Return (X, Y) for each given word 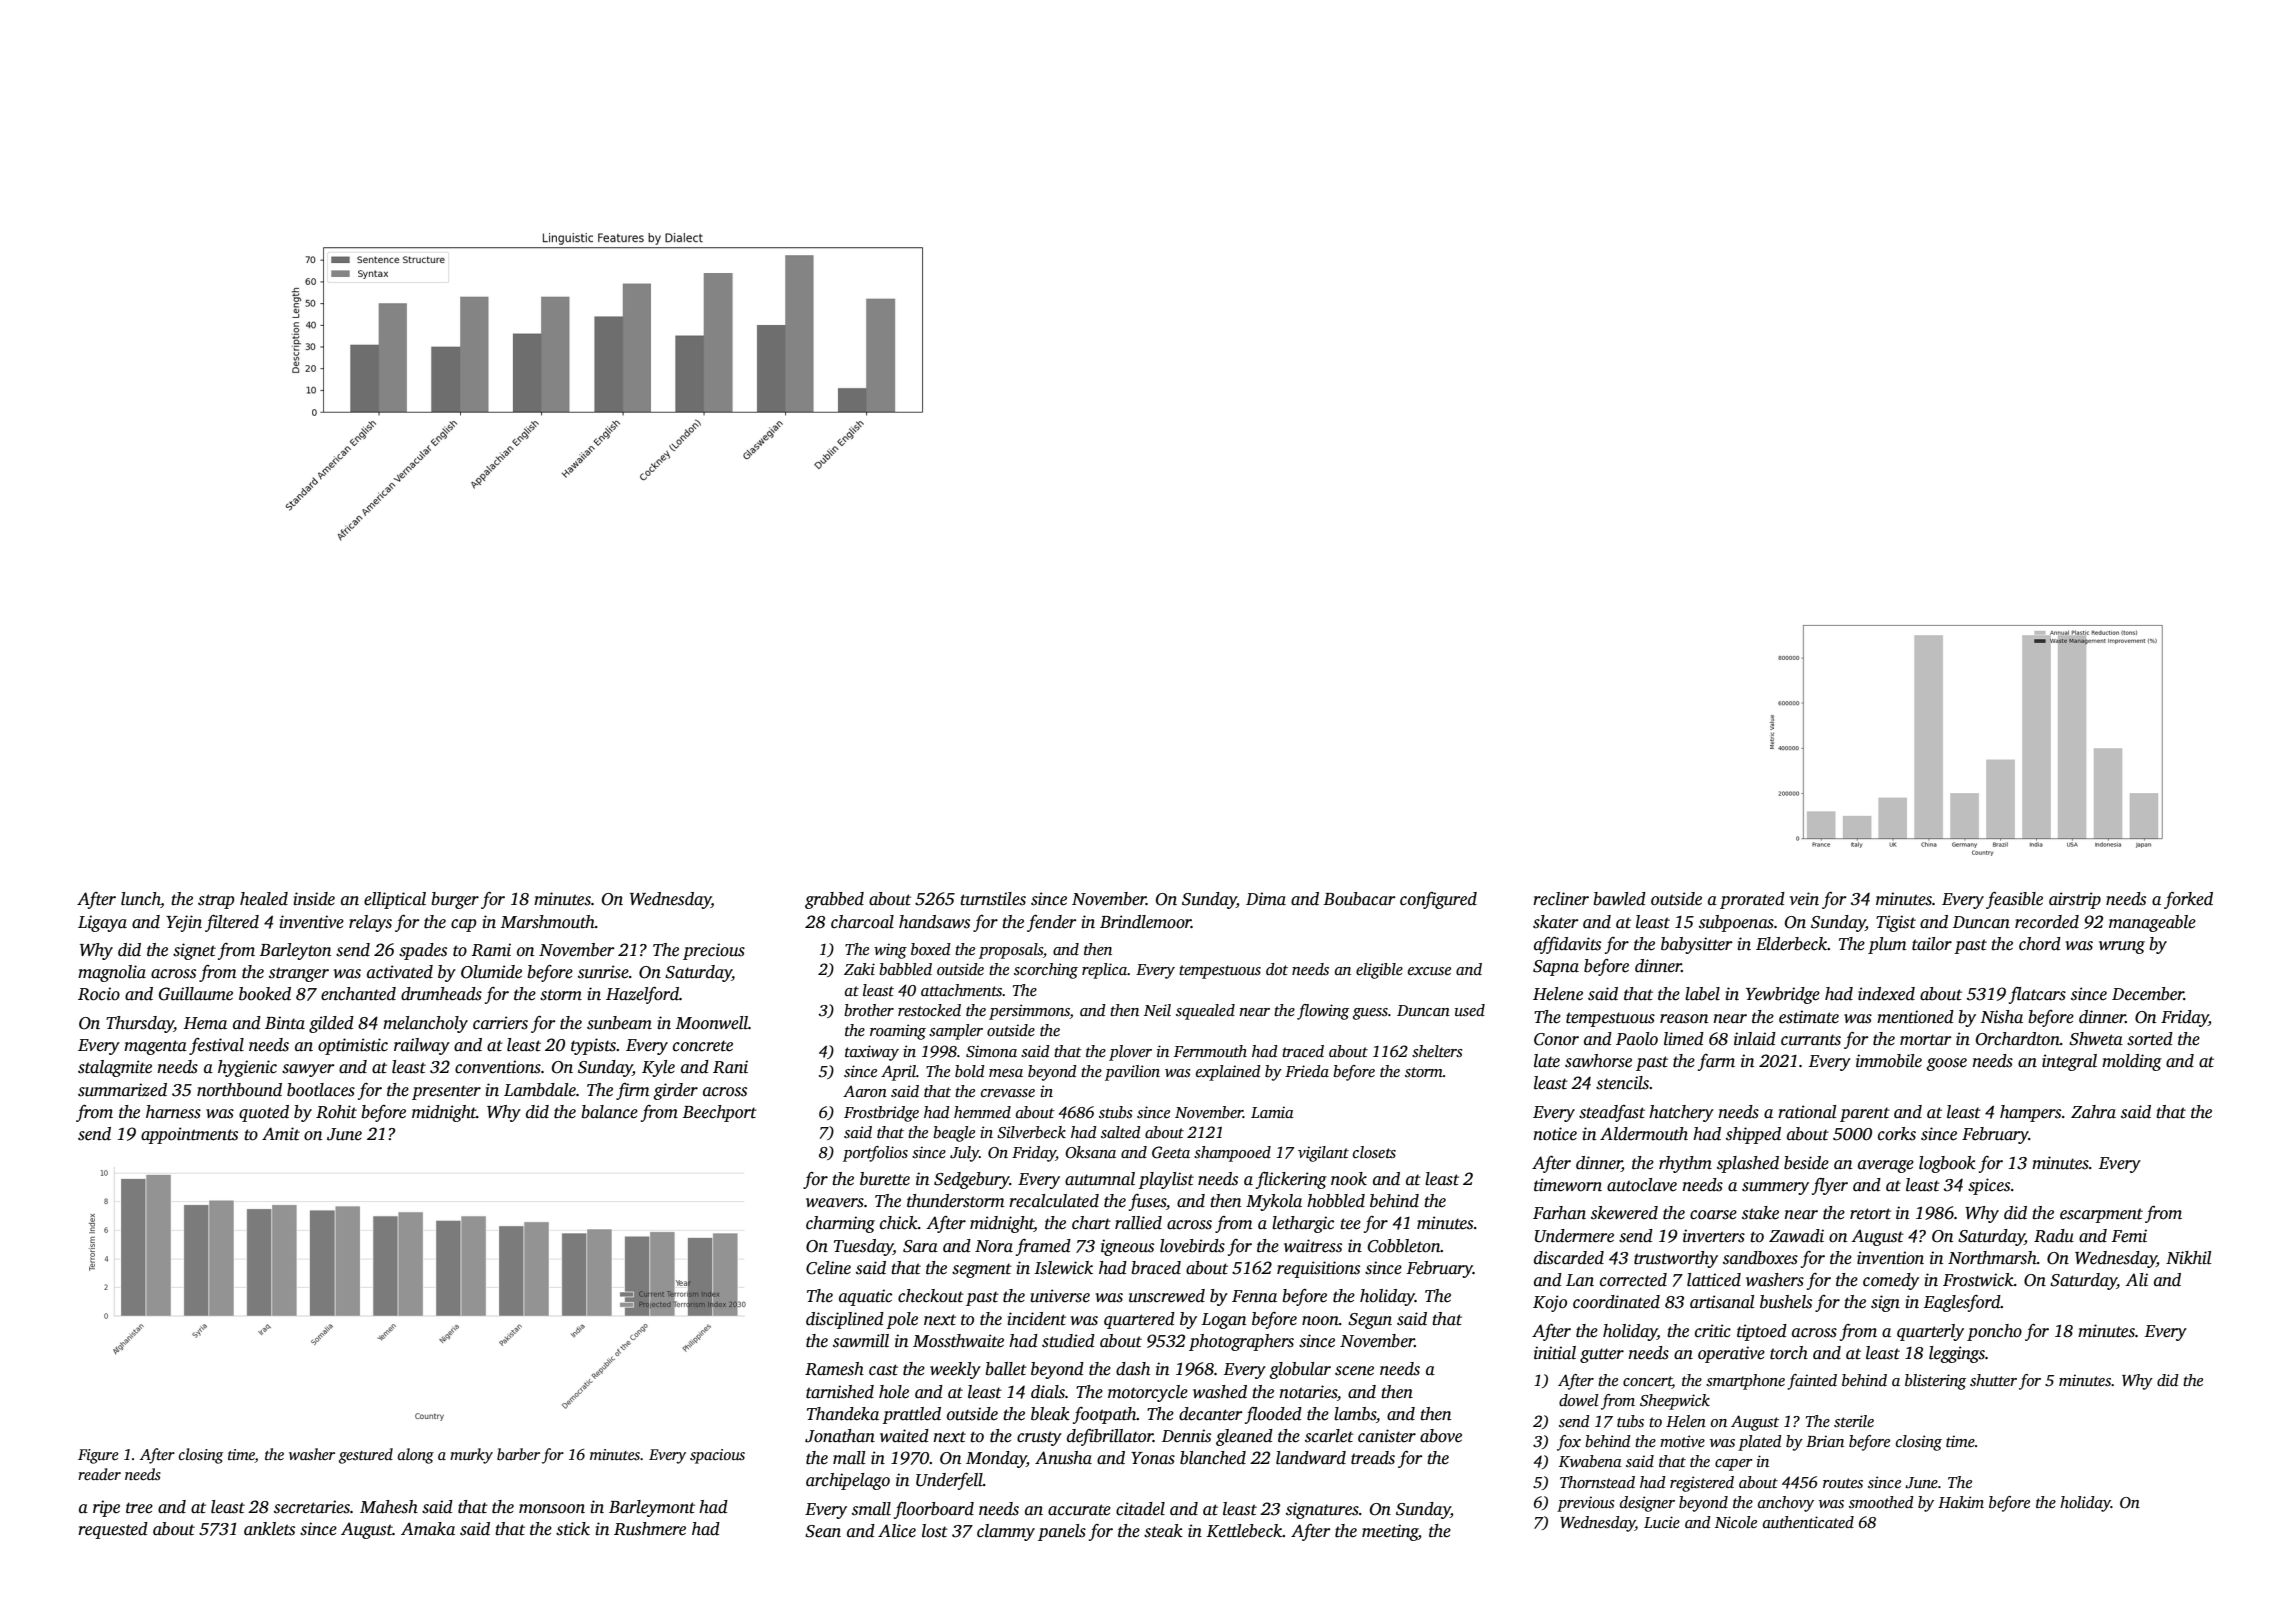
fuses (1147, 1202)
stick (573, 1529)
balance (609, 1112)
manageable (2152, 923)
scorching (1046, 971)
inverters (1714, 1236)
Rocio (99, 994)
